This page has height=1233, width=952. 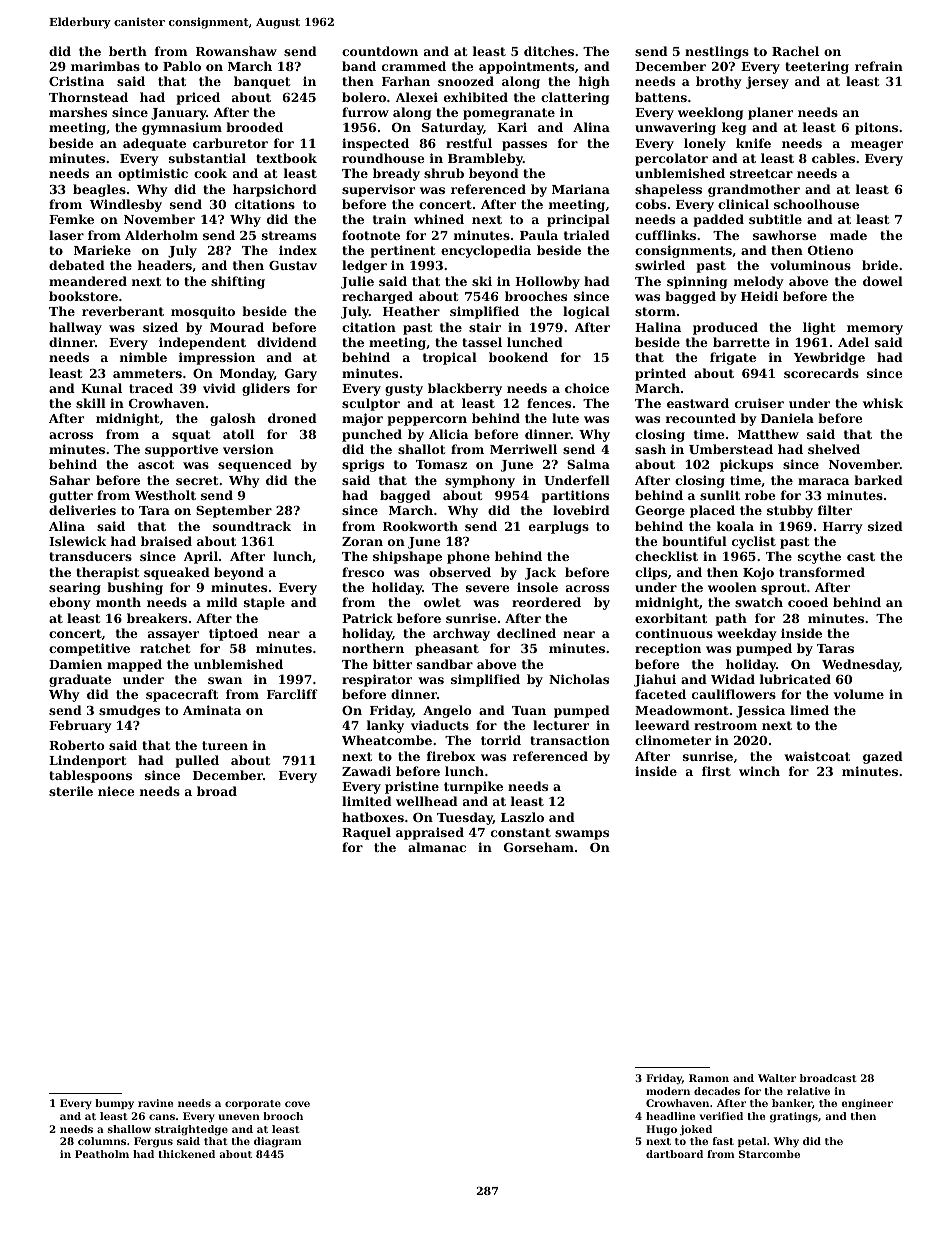 What do you see at coordinates (367, 801) in the page?
I see `limited` at bounding box center [367, 801].
